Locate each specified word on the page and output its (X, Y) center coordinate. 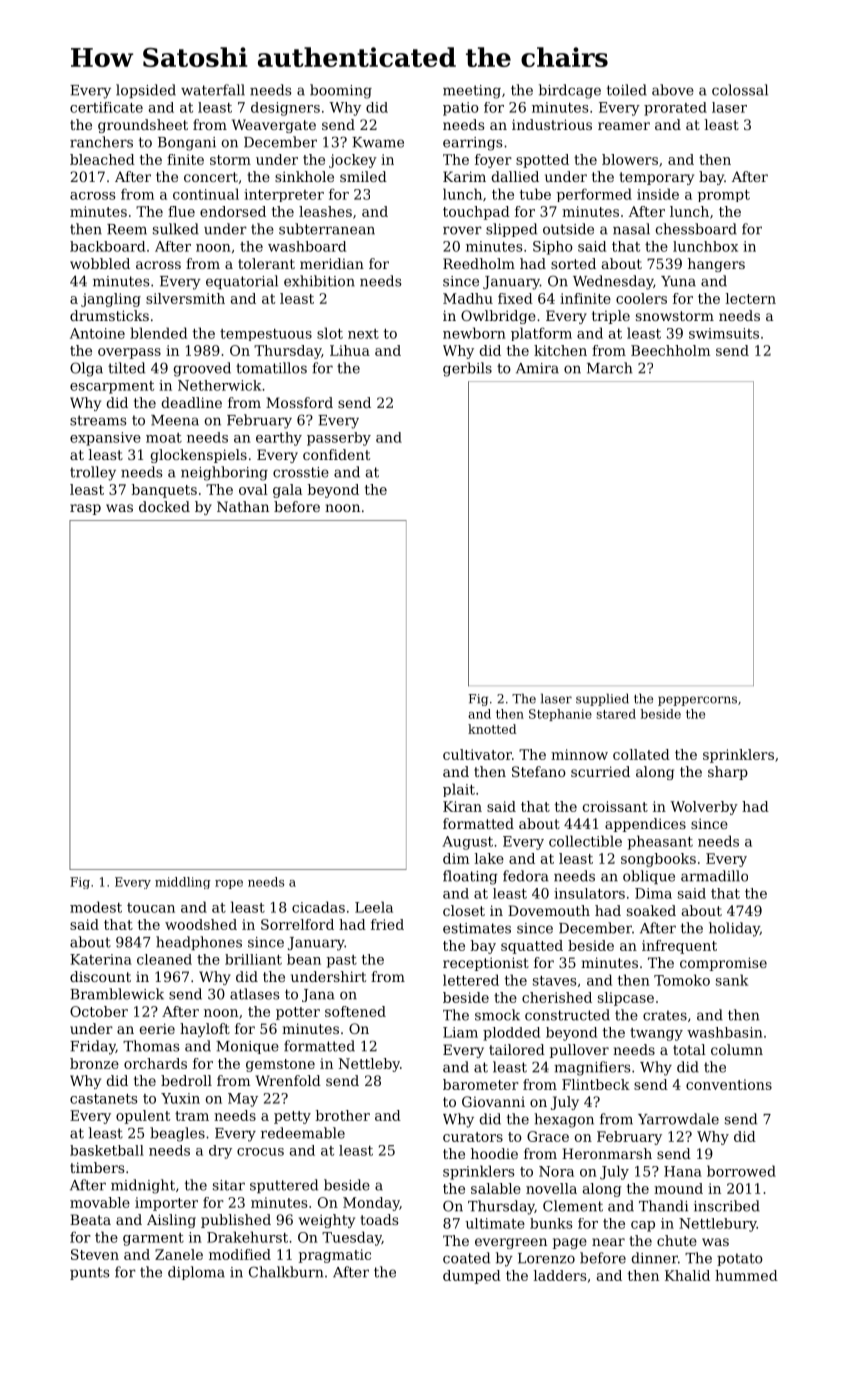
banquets (164, 491)
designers (285, 109)
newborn (474, 333)
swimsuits (724, 333)
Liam (460, 1032)
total (689, 1049)
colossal (740, 90)
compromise (723, 964)
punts (89, 1273)
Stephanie (560, 715)
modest (96, 907)
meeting (472, 92)
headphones (199, 943)
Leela (374, 907)
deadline (191, 402)
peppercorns (697, 701)
